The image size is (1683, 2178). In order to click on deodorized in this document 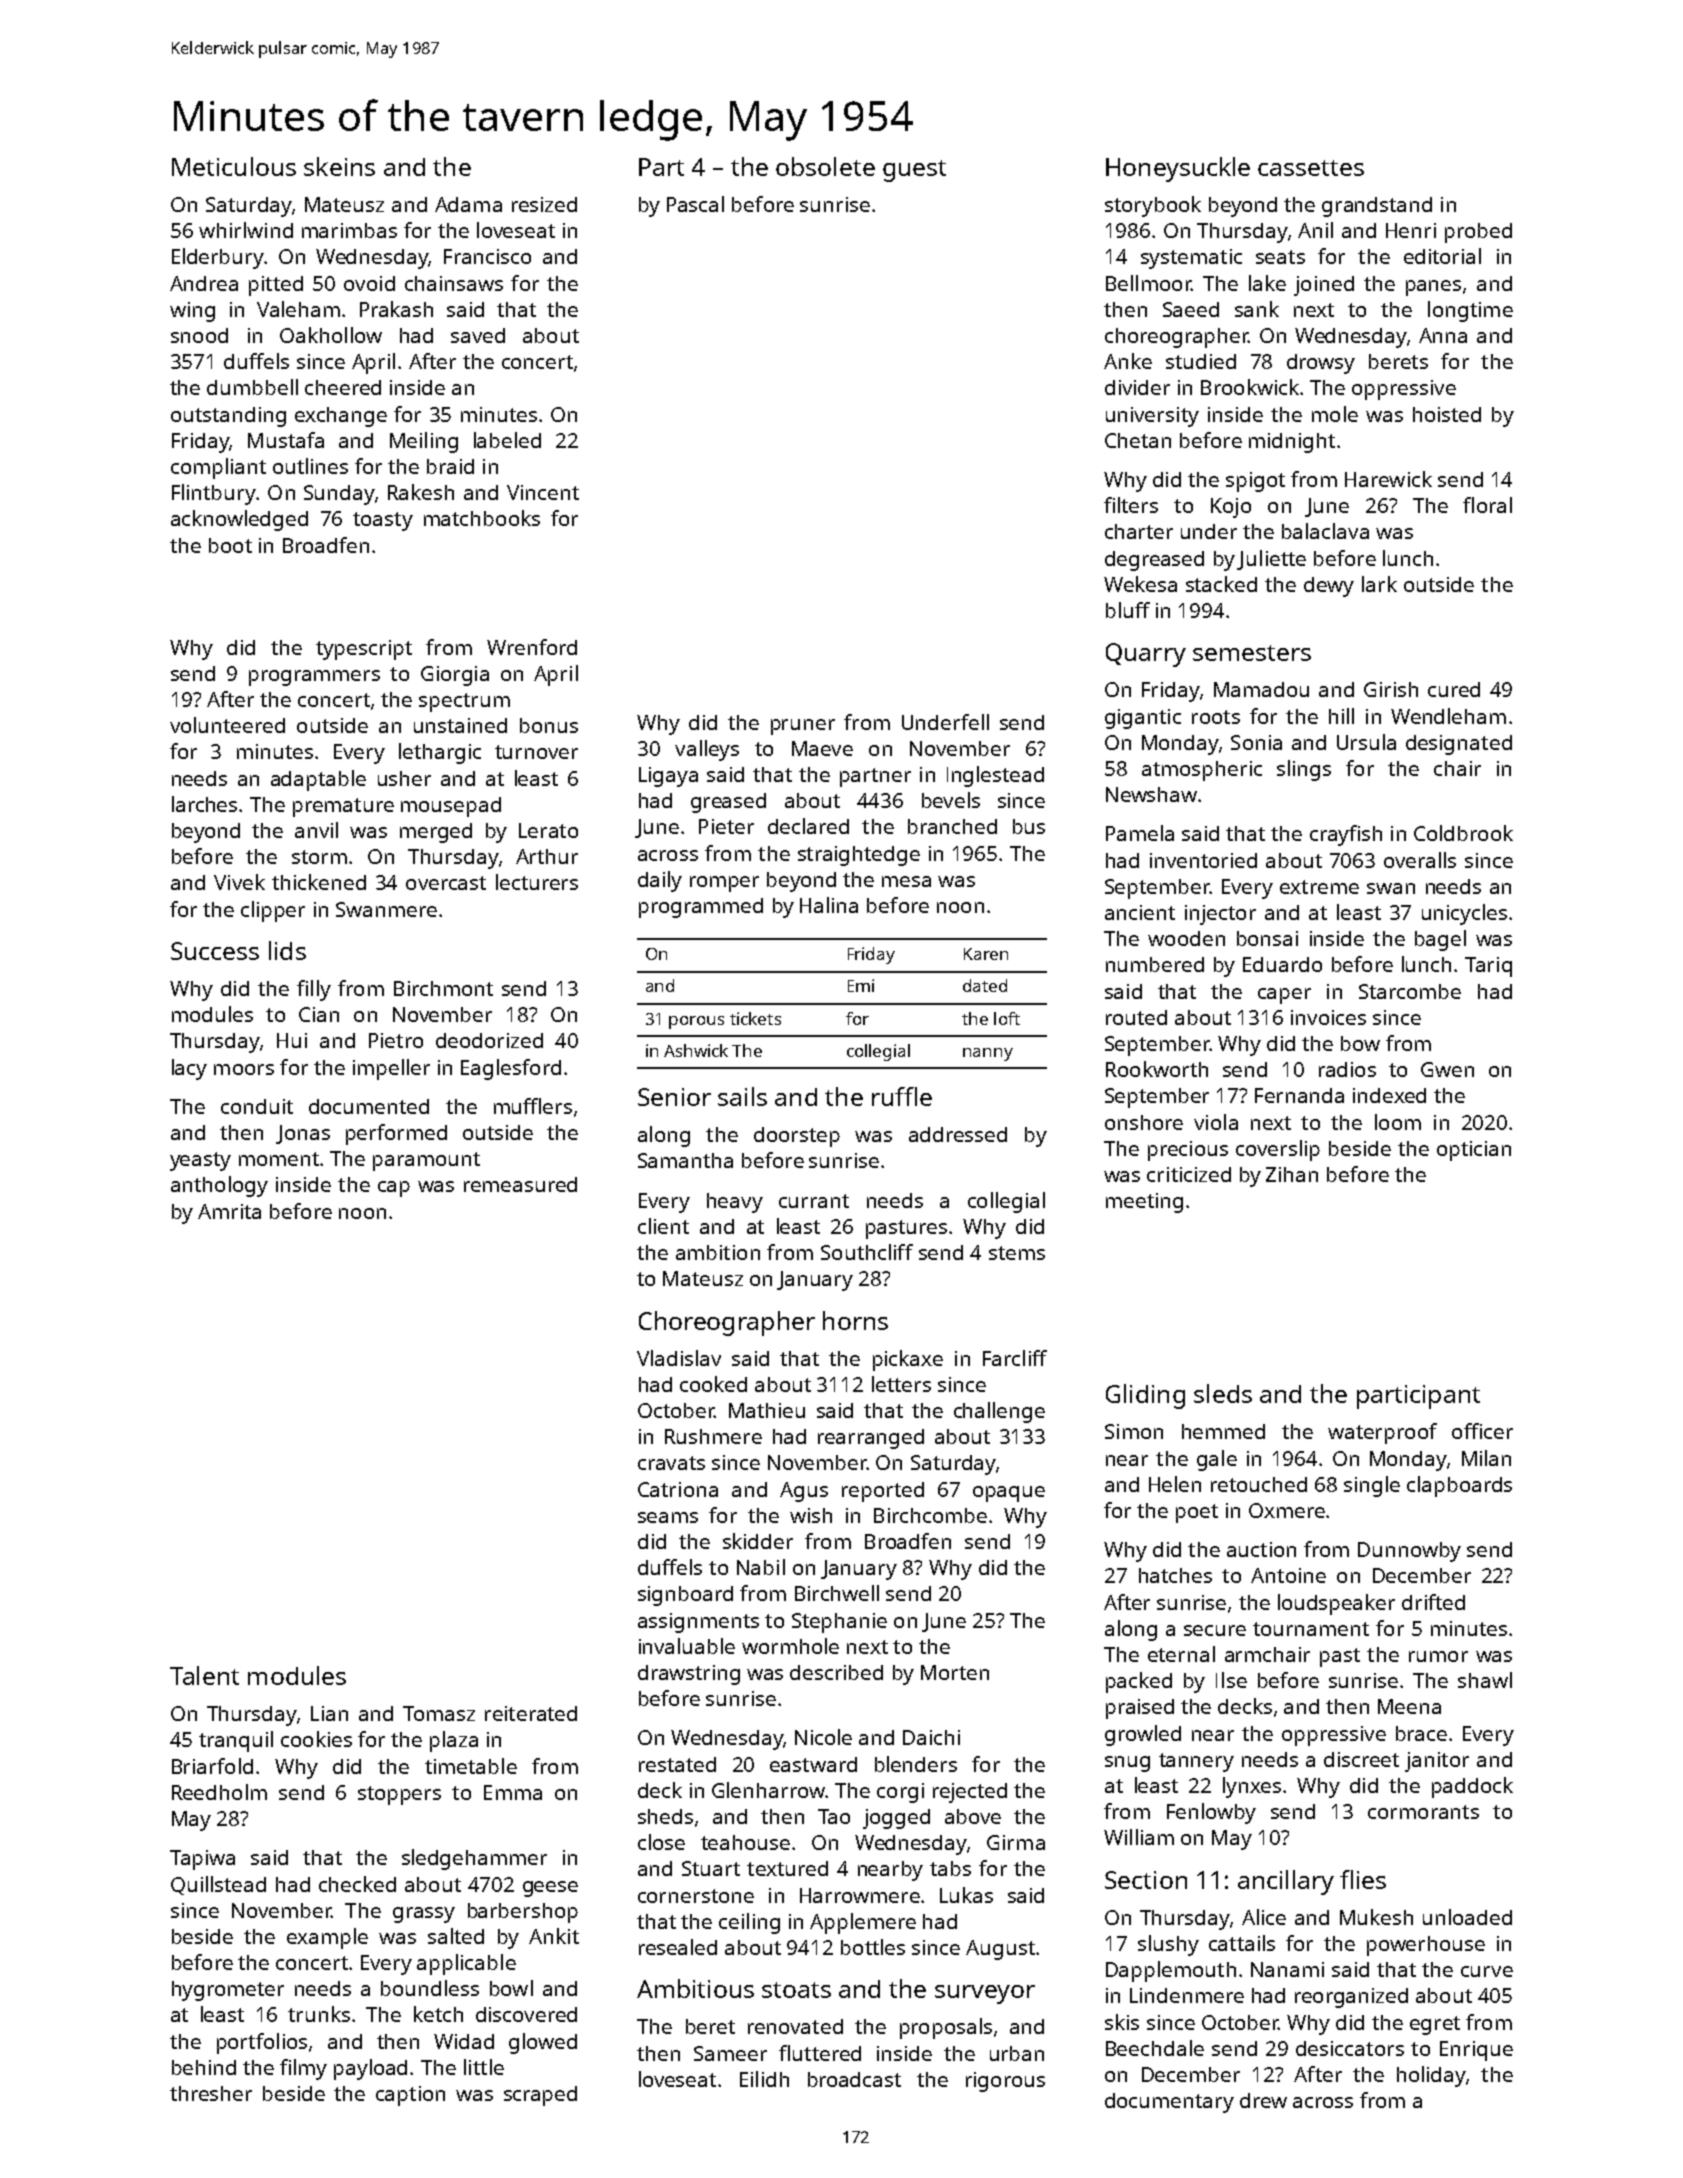, I will do `click(489, 1040)`.
